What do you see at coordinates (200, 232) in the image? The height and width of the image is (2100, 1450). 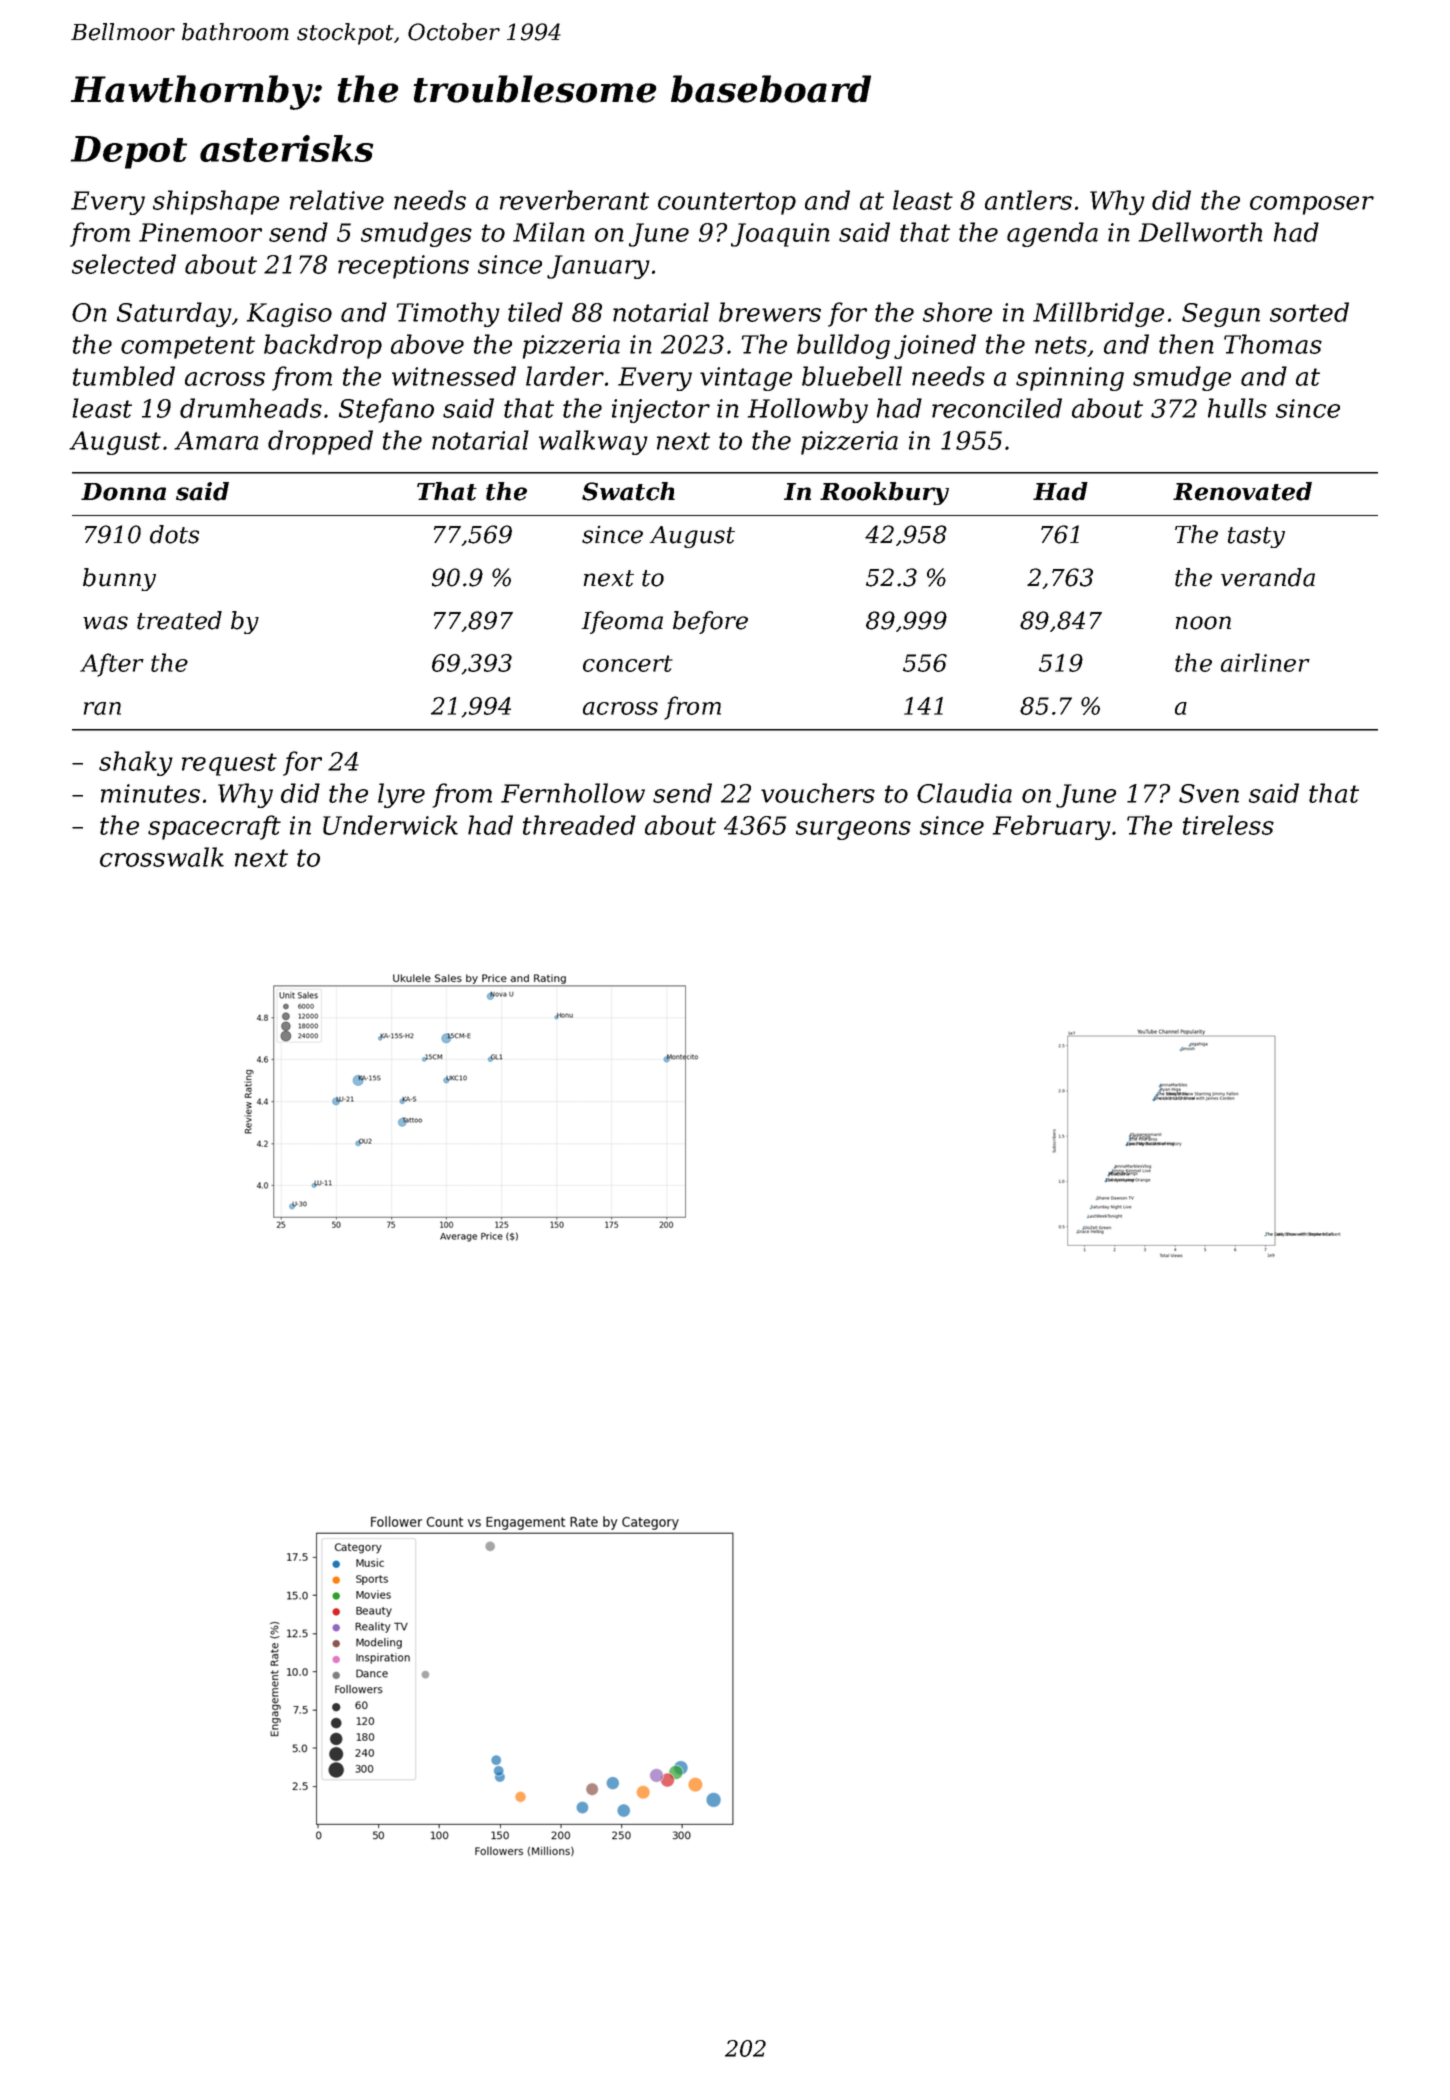 I see `Pinemoor` at bounding box center [200, 232].
